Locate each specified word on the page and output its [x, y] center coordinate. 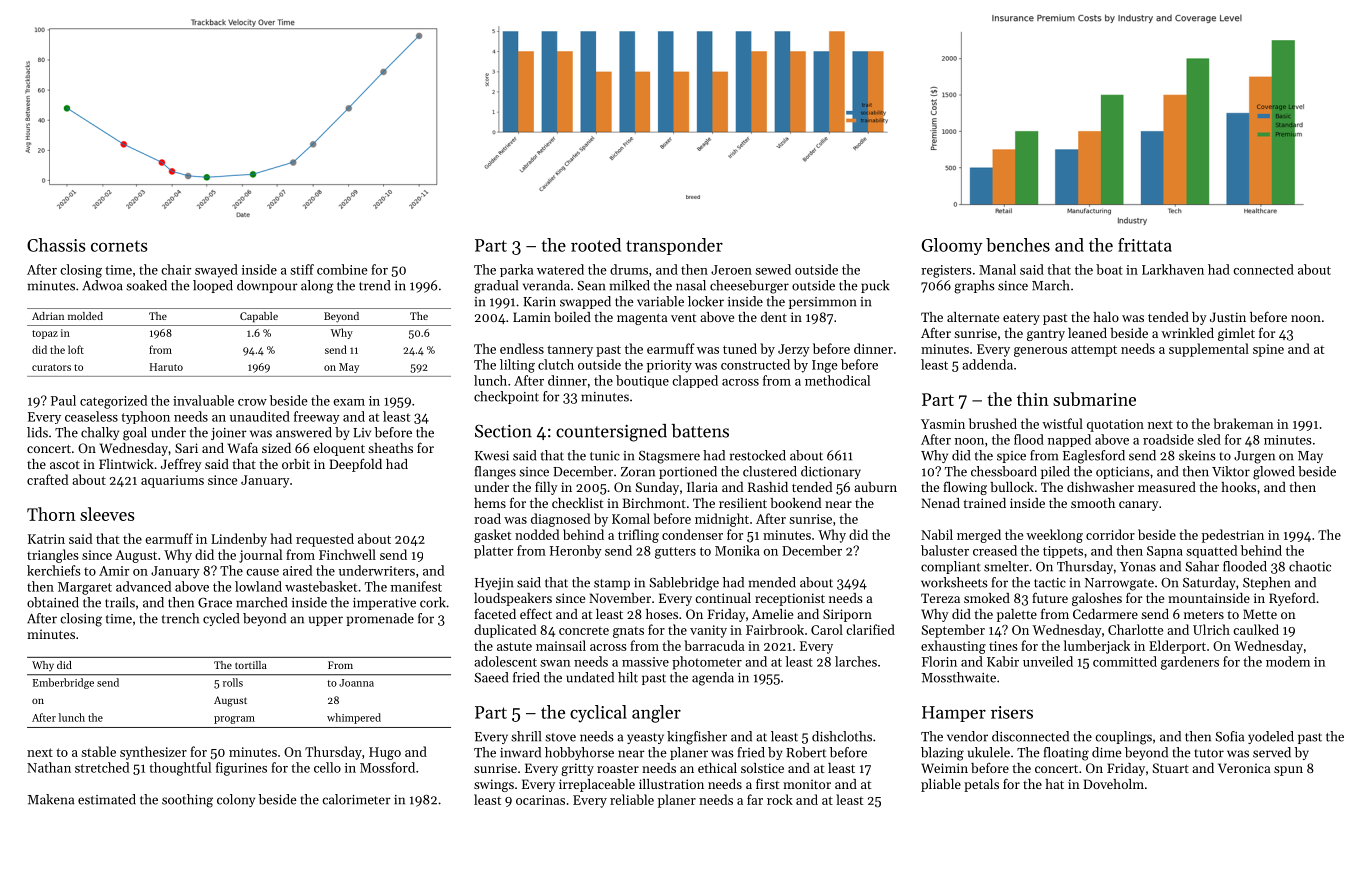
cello [327, 767]
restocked [758, 455]
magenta [642, 319]
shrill [526, 736]
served [1272, 752]
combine [342, 269]
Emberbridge [63, 683]
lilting [517, 366]
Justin [1228, 317]
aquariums [172, 481]
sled [1209, 439]
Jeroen [731, 270]
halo [1106, 317]
